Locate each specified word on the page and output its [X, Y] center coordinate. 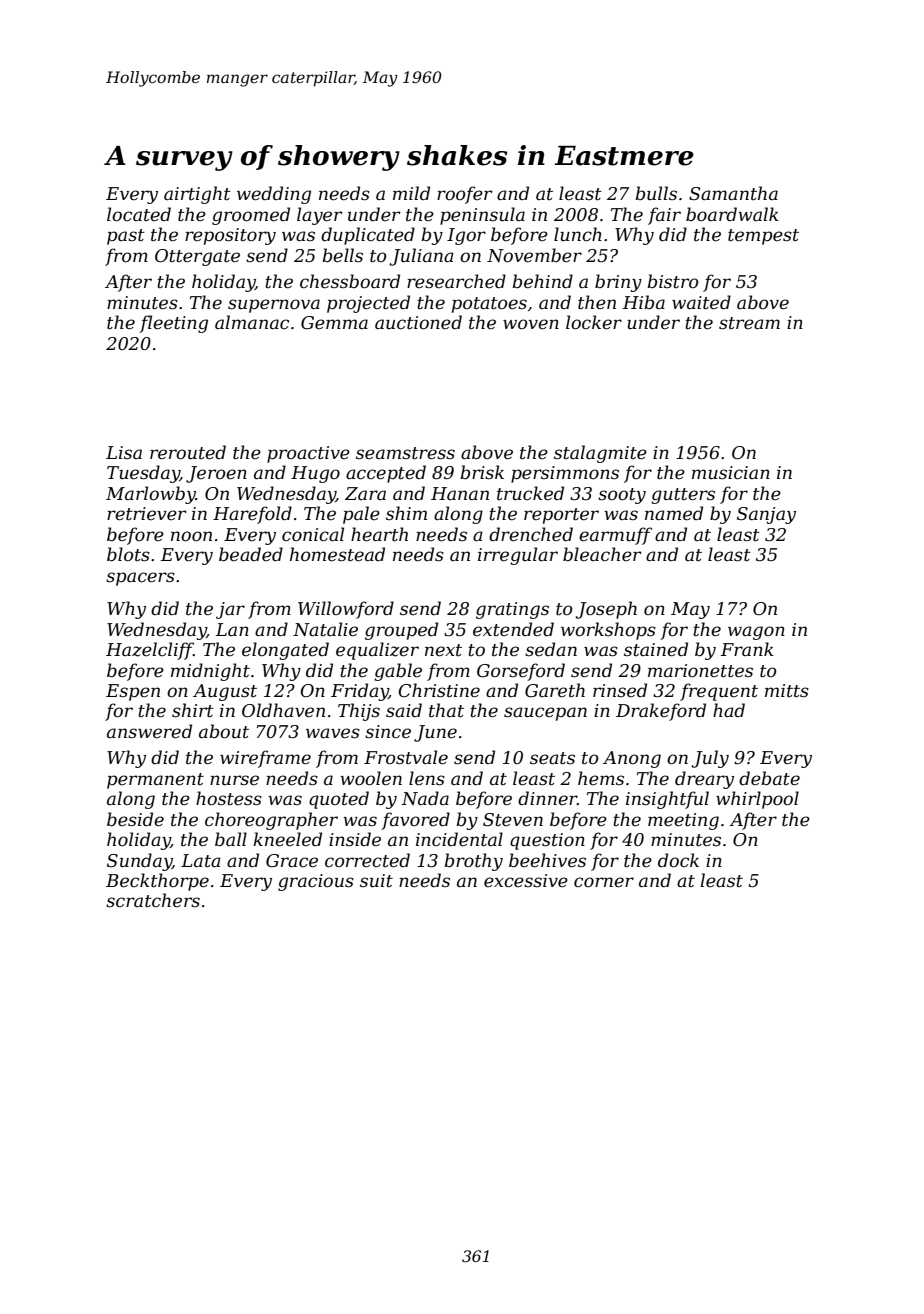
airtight [197, 195]
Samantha [733, 193]
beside [135, 819]
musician [731, 472]
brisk [482, 472]
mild [411, 193]
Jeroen [216, 474]
